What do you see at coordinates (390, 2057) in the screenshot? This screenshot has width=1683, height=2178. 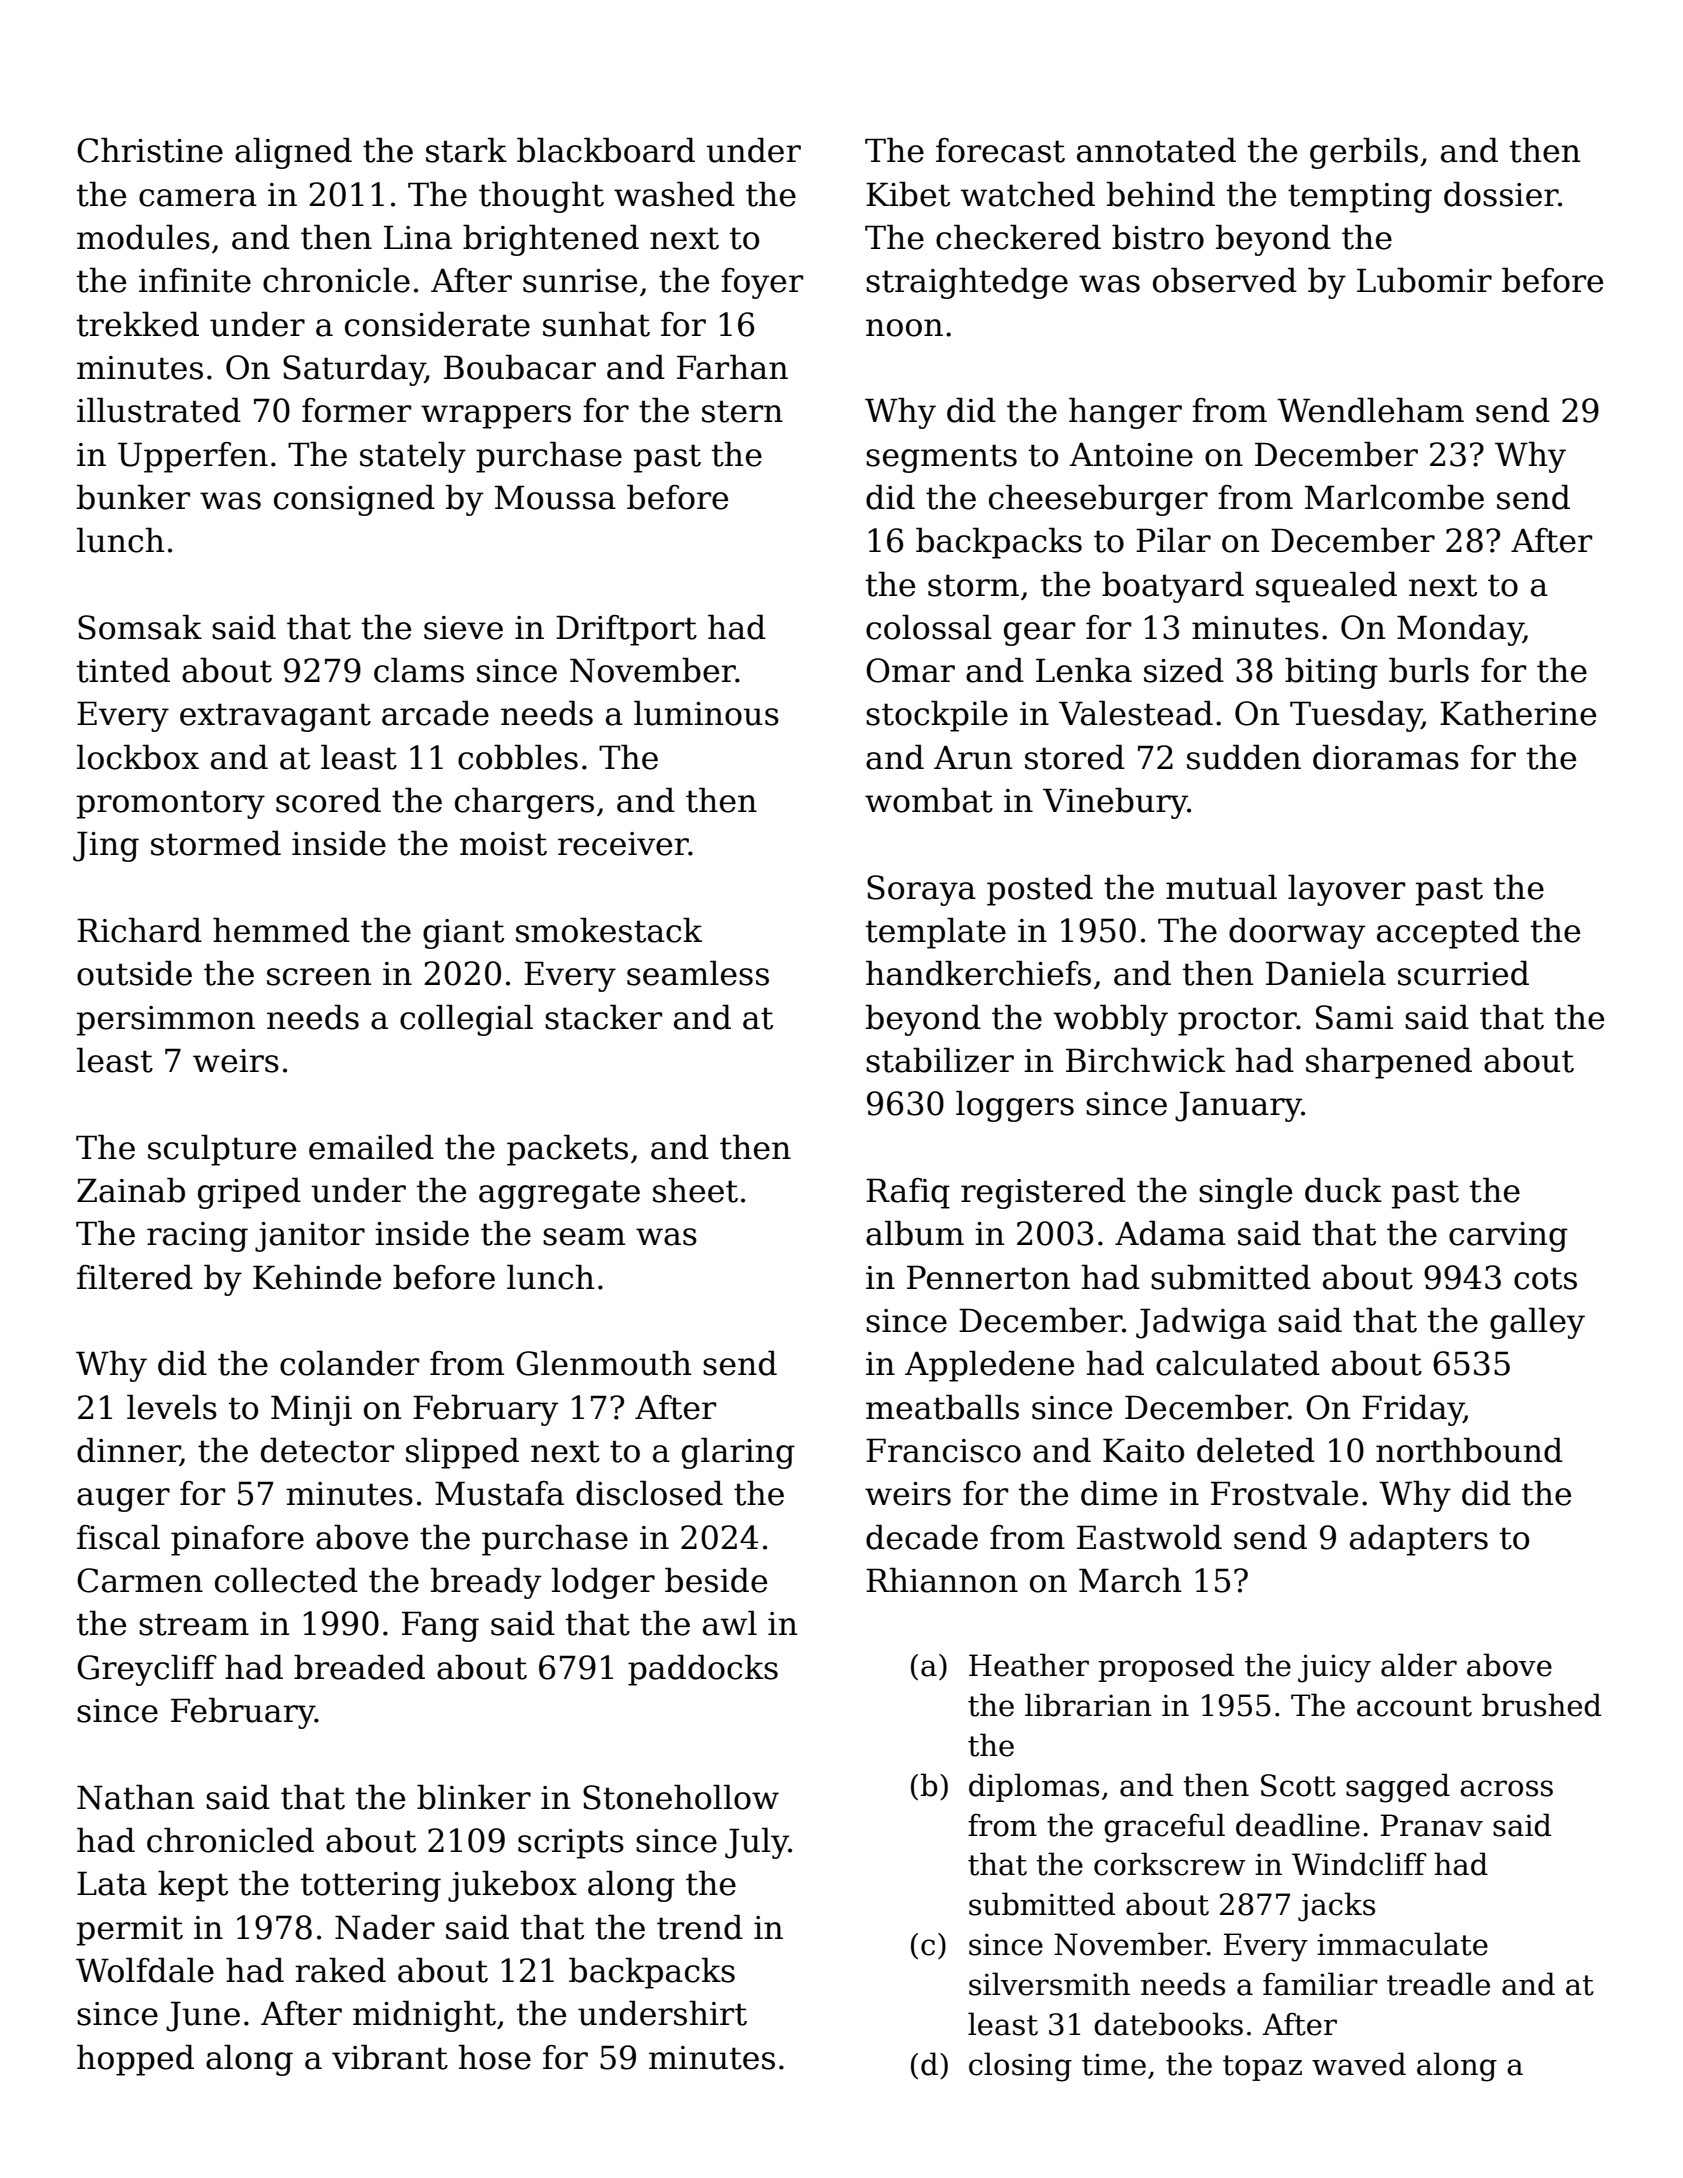 I see `vibrant` at bounding box center [390, 2057].
